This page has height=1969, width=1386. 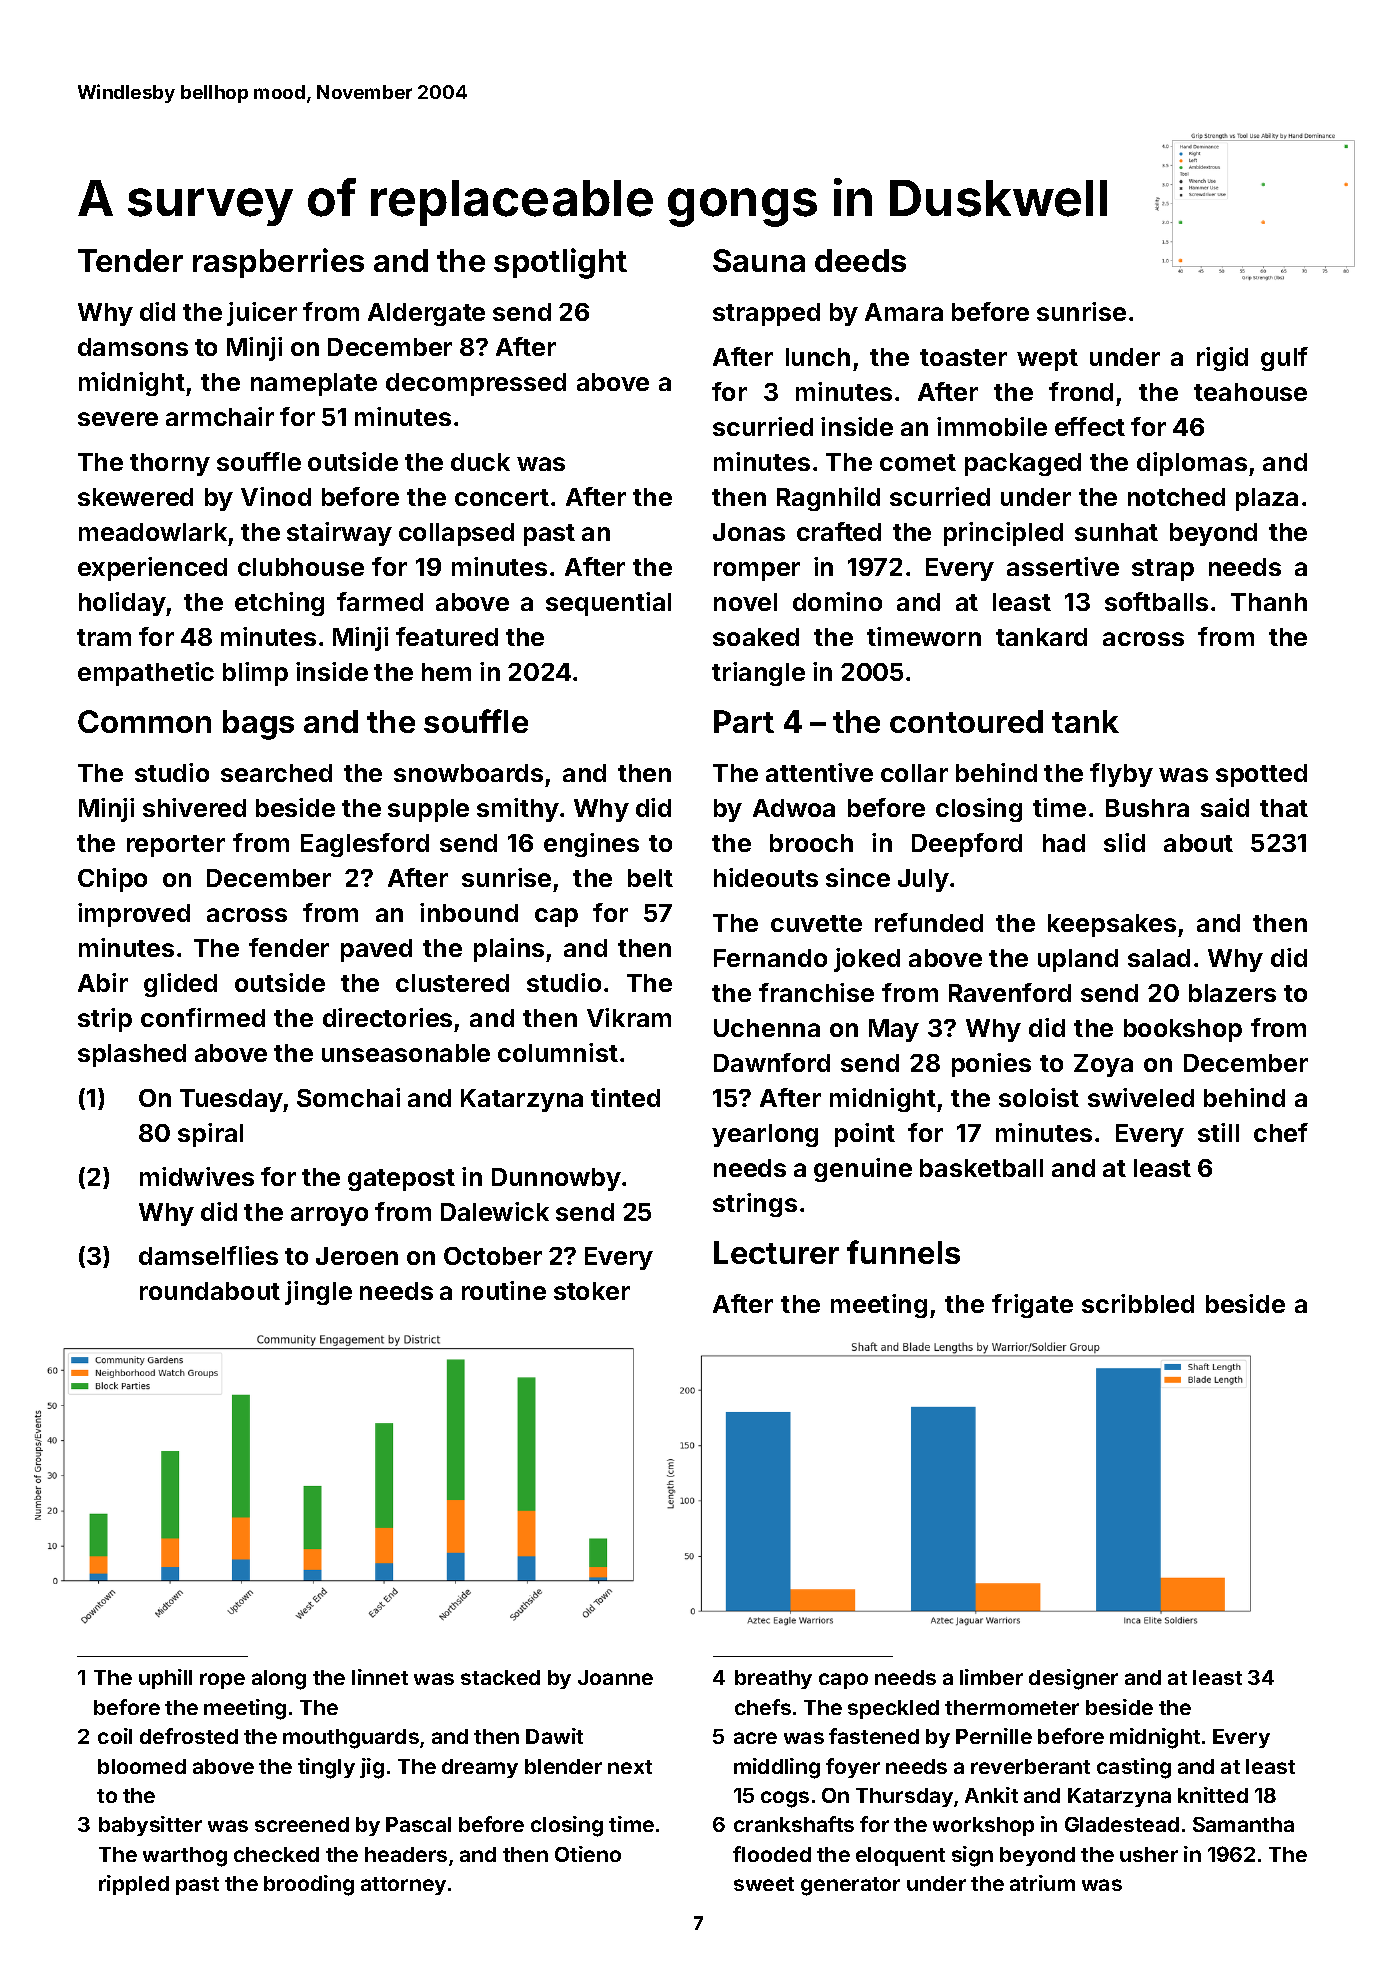 What do you see at coordinates (1122, 1824) in the page?
I see `Gladestead` at bounding box center [1122, 1824].
